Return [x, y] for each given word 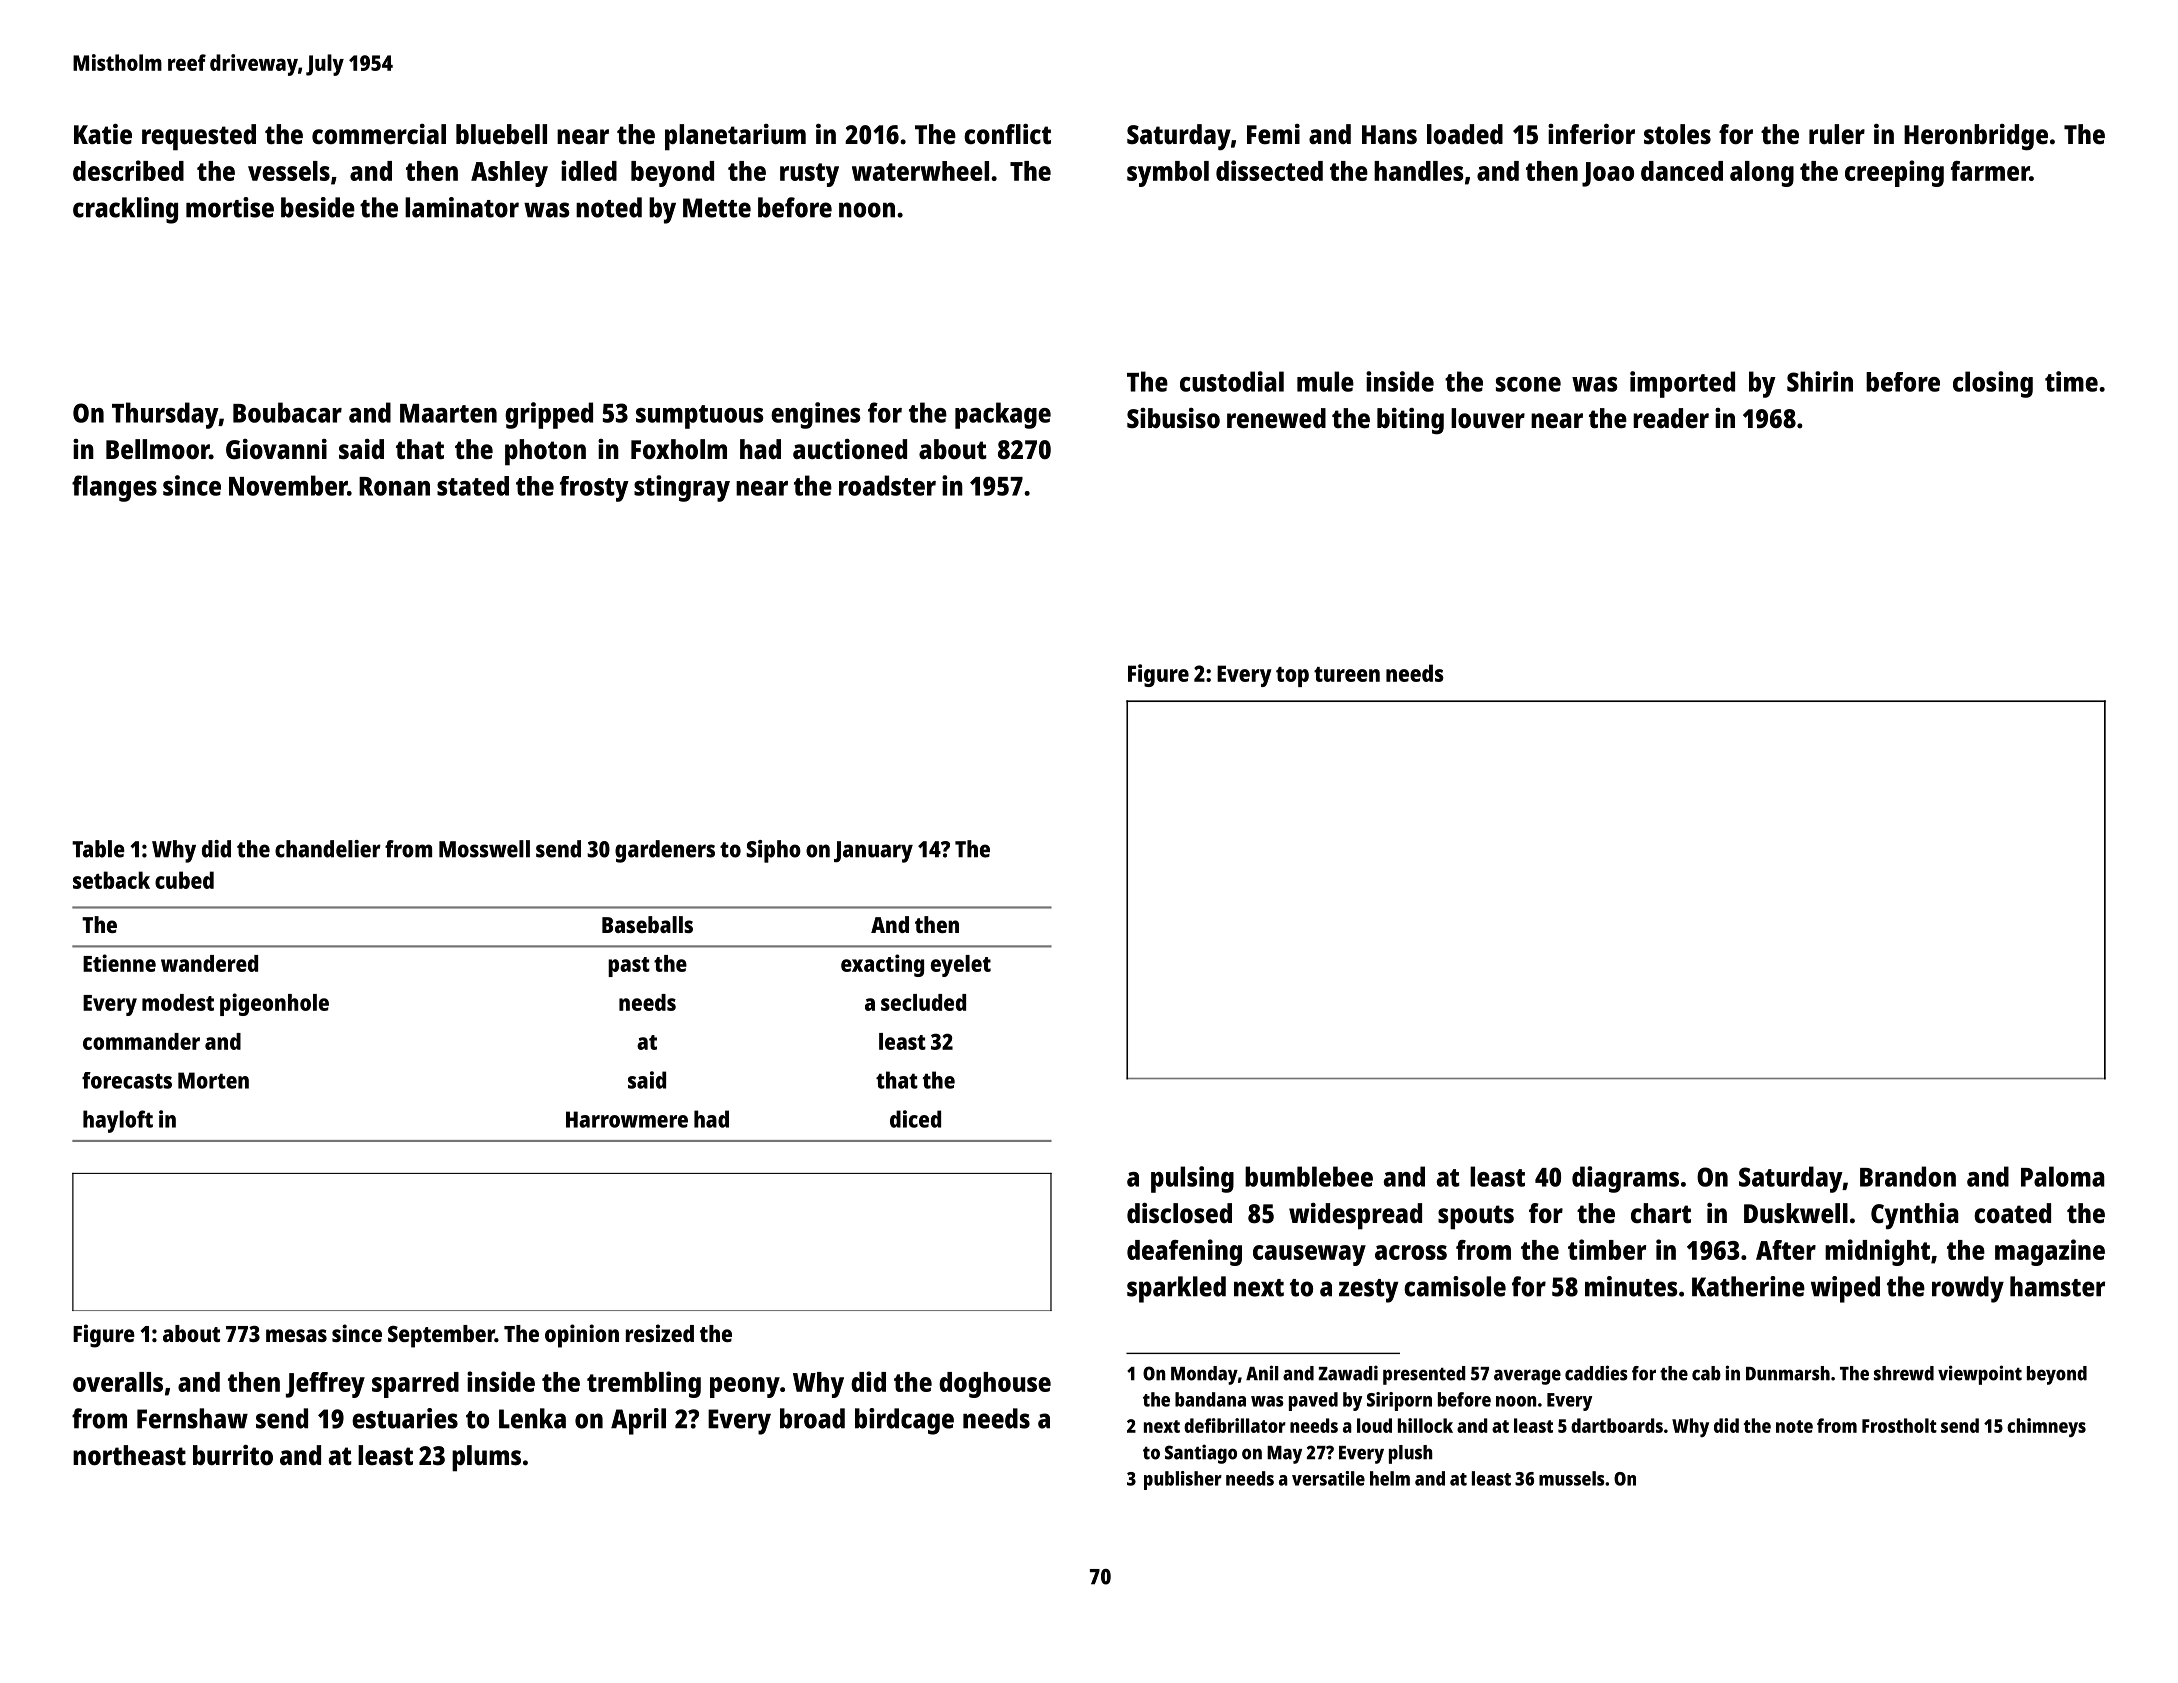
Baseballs [647, 924]
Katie [103, 134]
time [2071, 381]
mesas [296, 1335]
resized [660, 1333]
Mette [717, 208]
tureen [1347, 674]
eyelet [961, 966]
